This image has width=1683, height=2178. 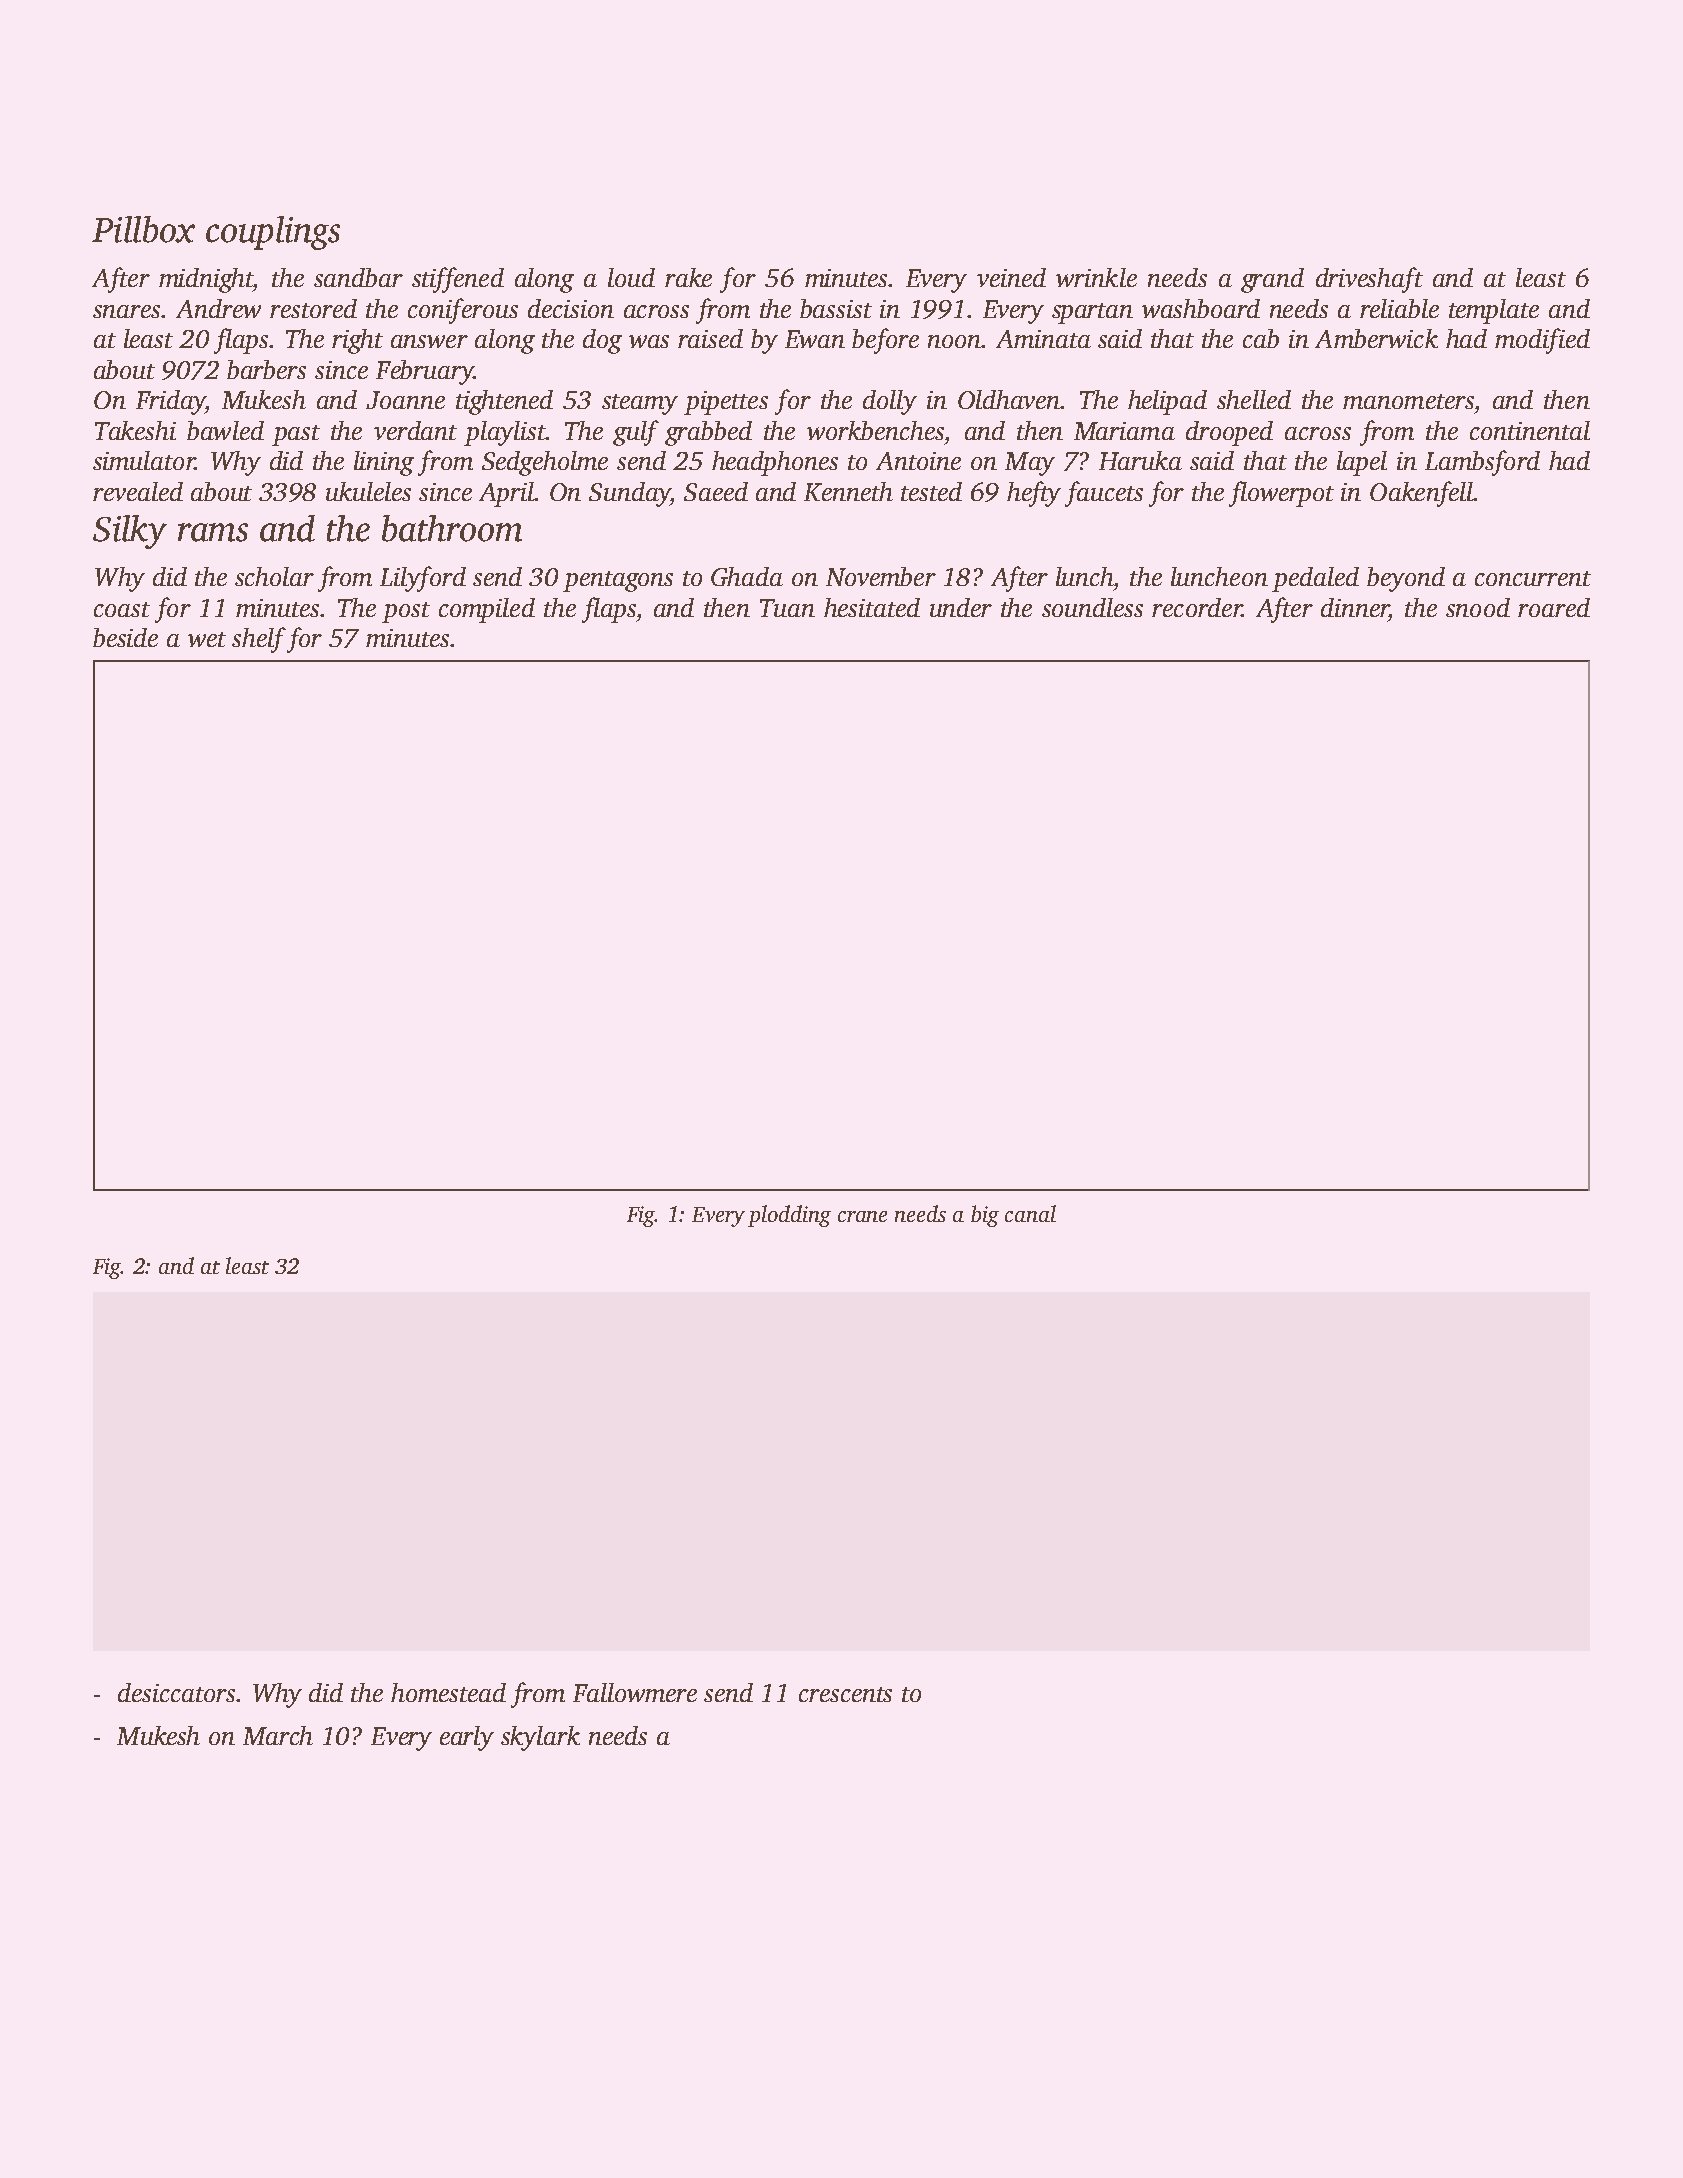 What do you see at coordinates (138, 491) in the image?
I see `revealed` at bounding box center [138, 491].
